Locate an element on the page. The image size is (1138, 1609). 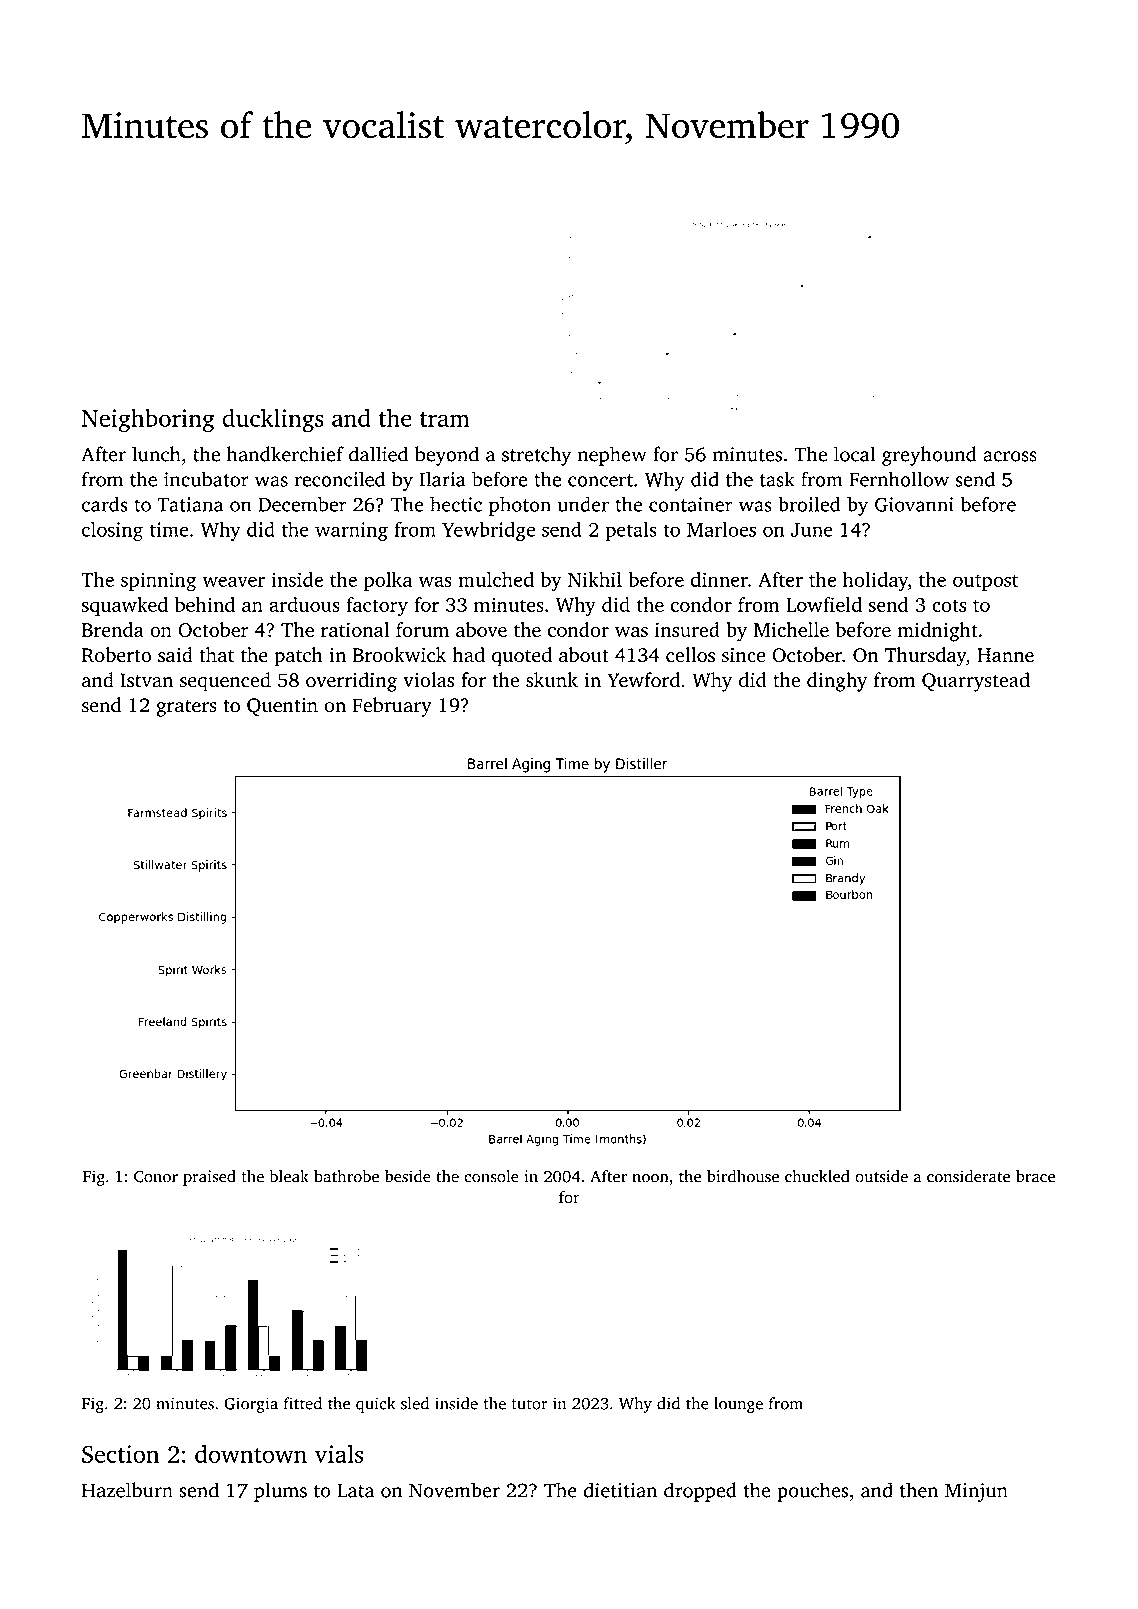
across is located at coordinates (1010, 456).
